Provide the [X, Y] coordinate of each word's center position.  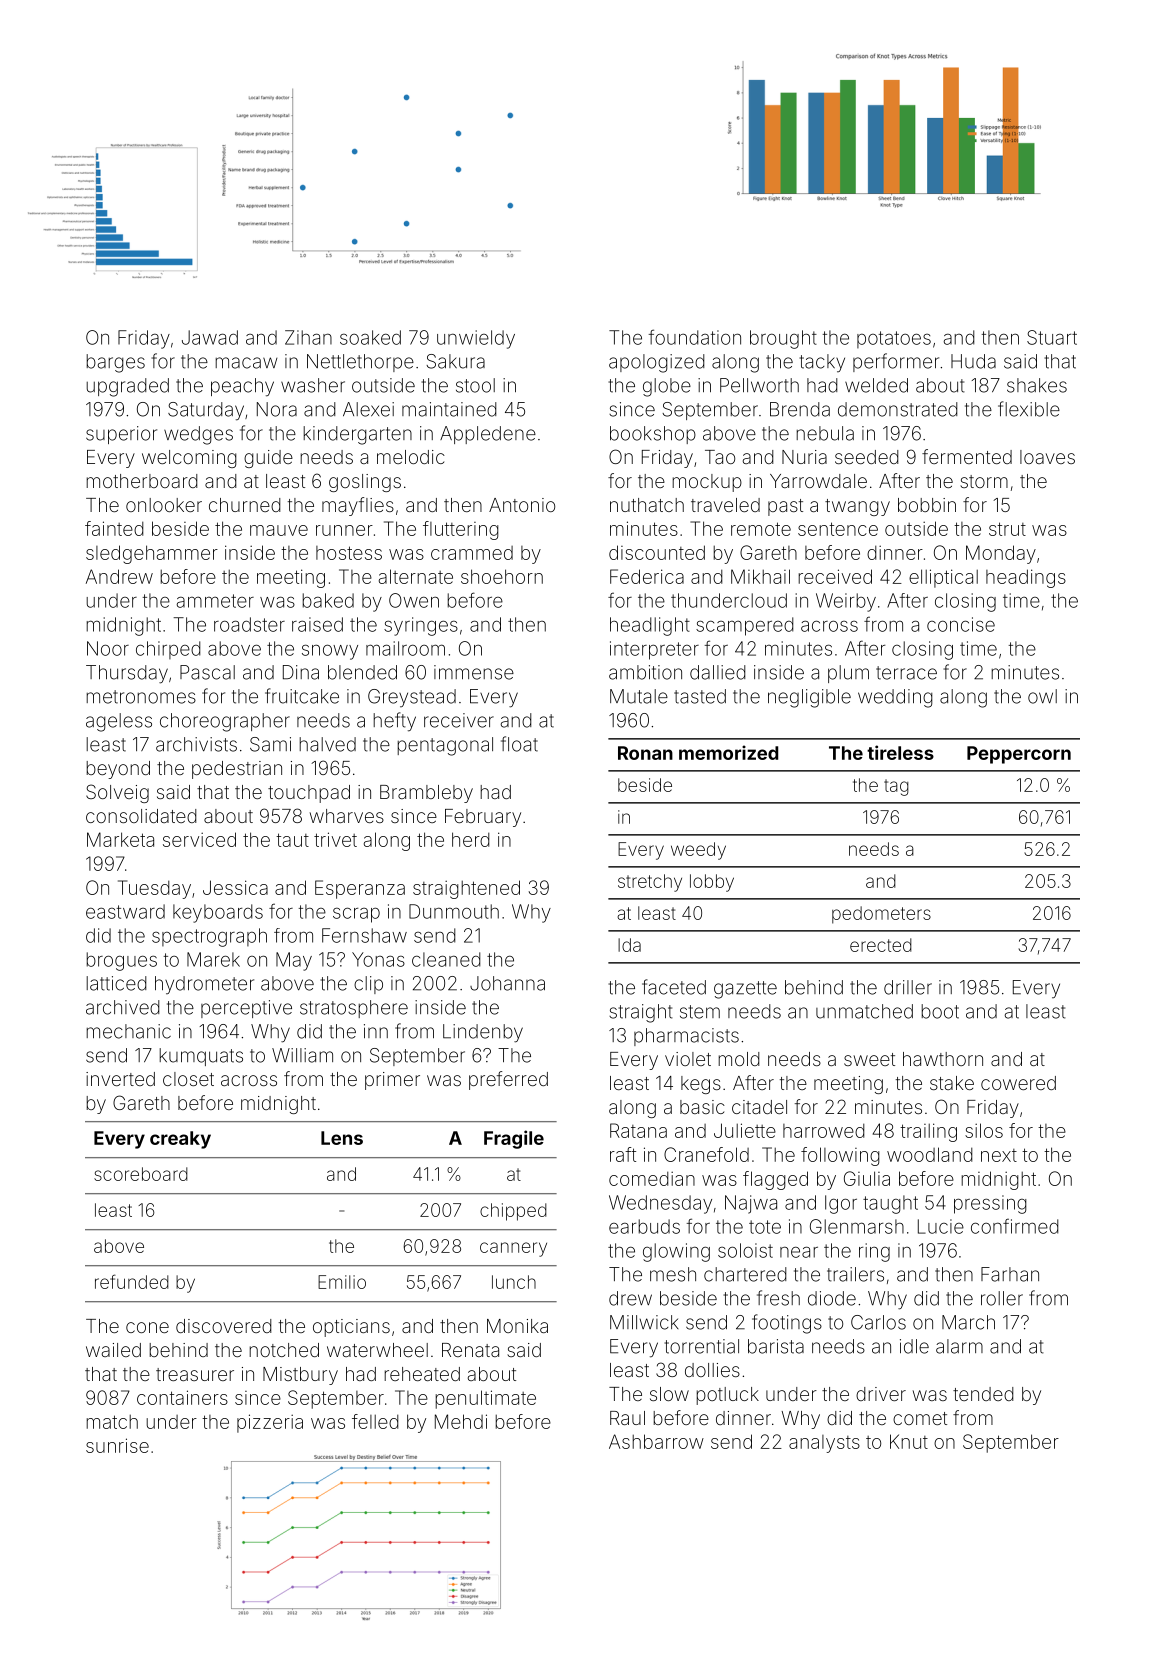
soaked [370, 337]
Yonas [378, 959]
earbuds [644, 1226]
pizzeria [270, 1423]
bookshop [653, 435]
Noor [108, 648]
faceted [674, 987]
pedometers [881, 915]
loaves [1047, 457]
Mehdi [461, 1421]
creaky [180, 1140]
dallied [718, 672]
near [799, 1252]
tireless [900, 752]
